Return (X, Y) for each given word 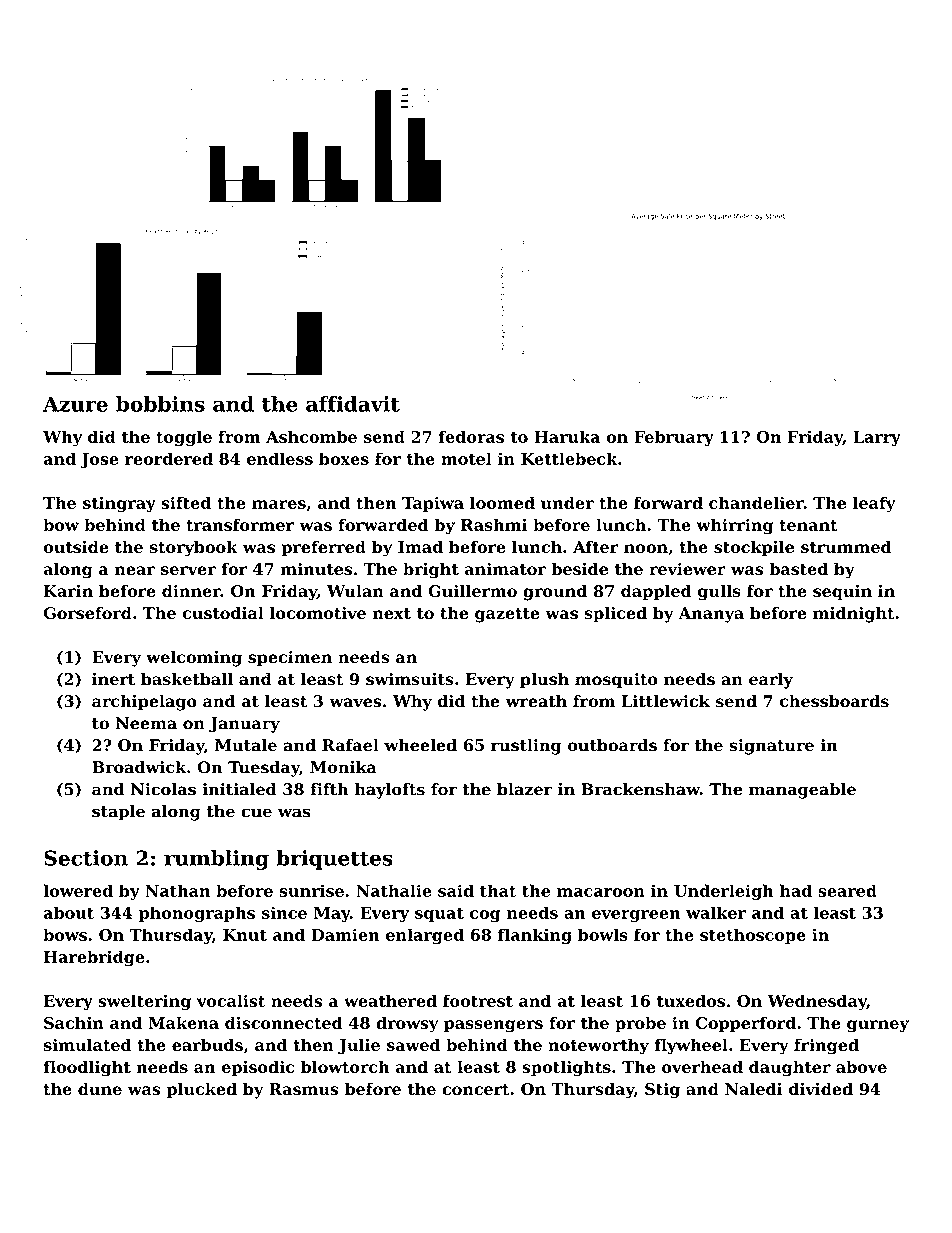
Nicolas (163, 789)
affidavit (353, 404)
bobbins (160, 404)
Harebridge (94, 958)
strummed (846, 546)
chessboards (834, 701)
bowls (603, 934)
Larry (877, 439)
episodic (258, 1068)
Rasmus (304, 1089)
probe (640, 1024)
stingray (119, 504)
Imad (420, 546)
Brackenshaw (640, 789)
